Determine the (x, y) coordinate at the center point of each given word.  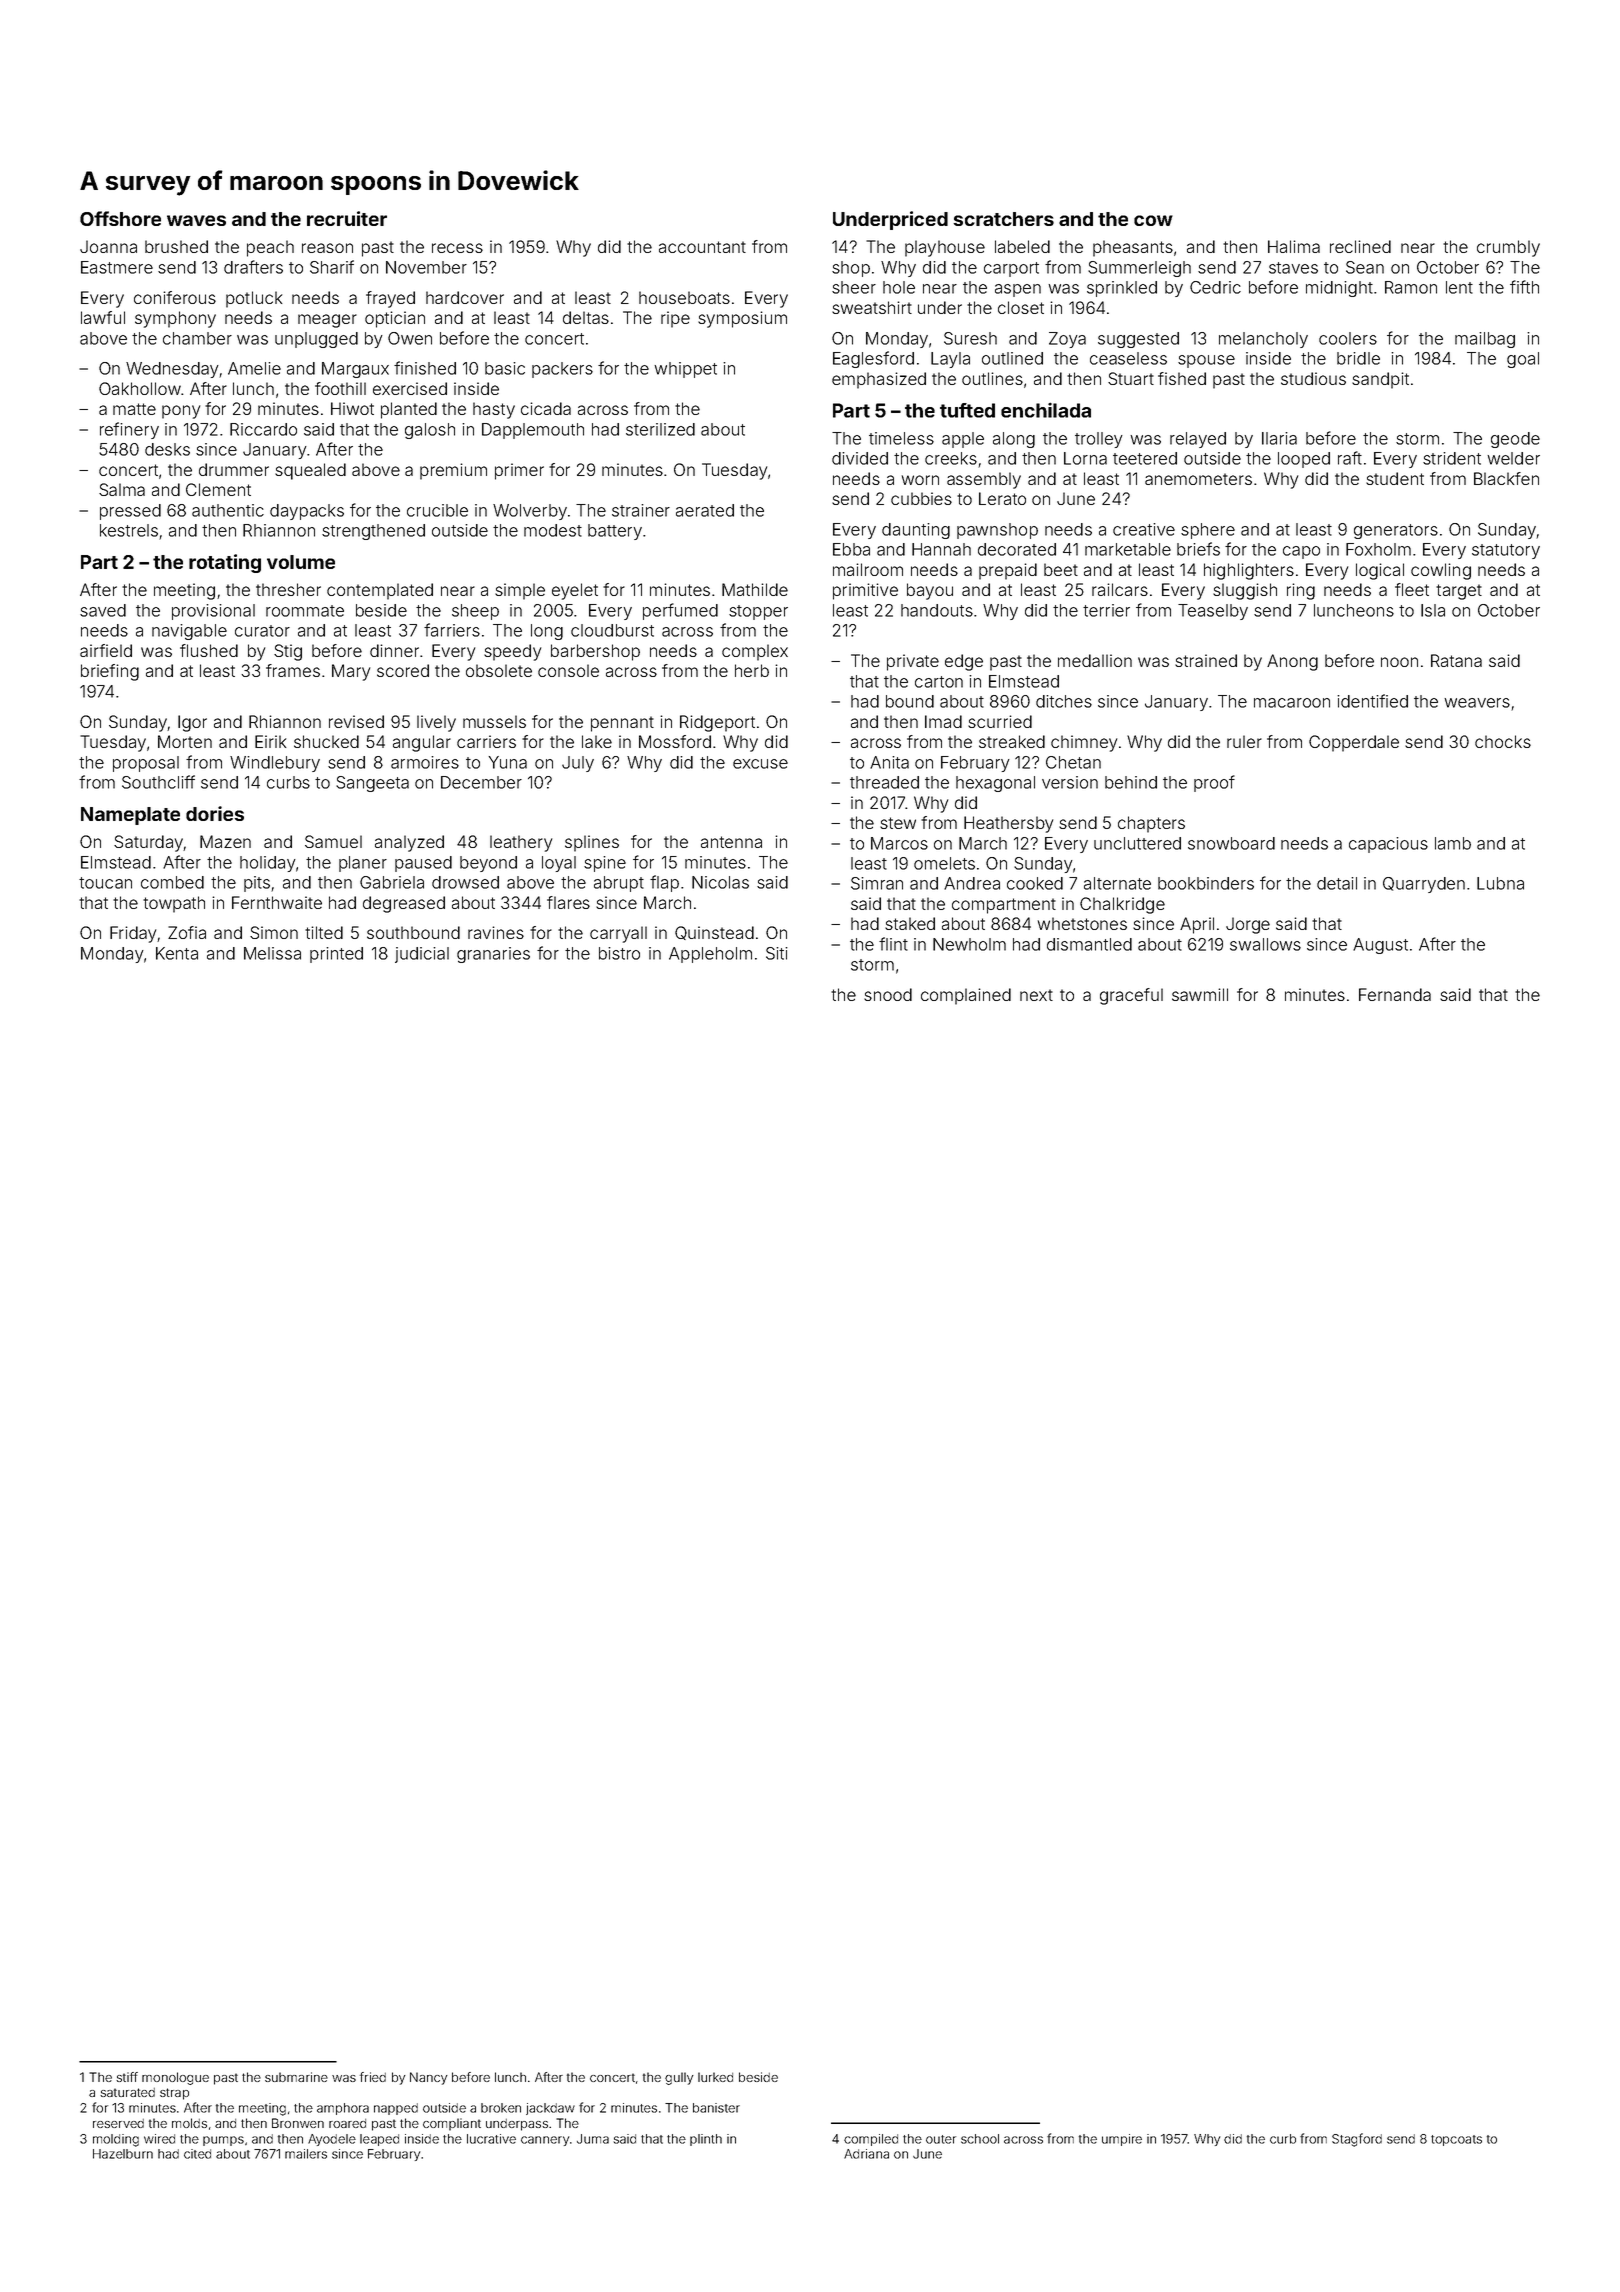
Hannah (941, 549)
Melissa (272, 953)
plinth (706, 2140)
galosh (430, 431)
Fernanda (1395, 994)
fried (373, 2077)
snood (888, 994)
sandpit (1380, 380)
